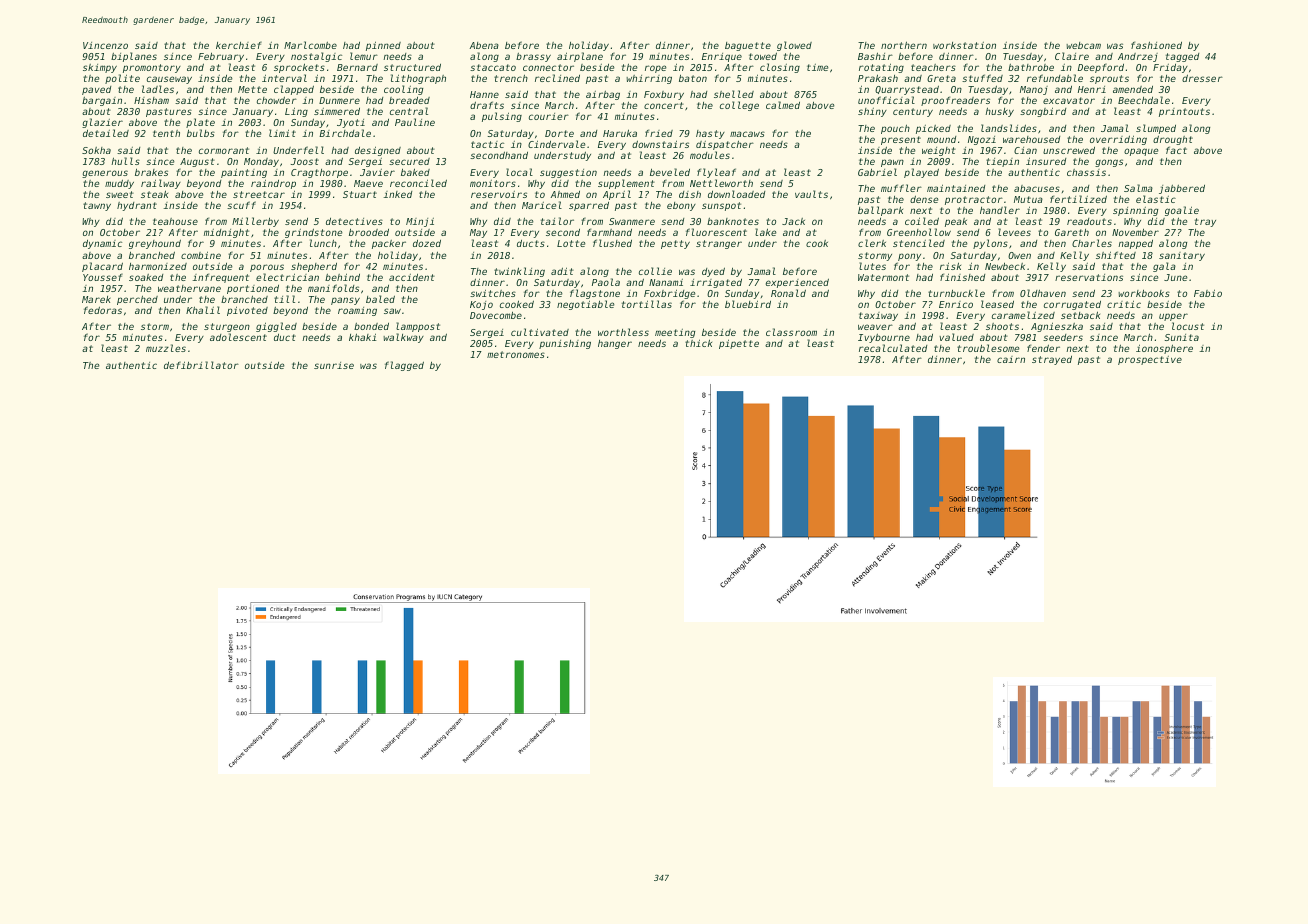  What do you see at coordinates (166, 348) in the screenshot?
I see `muzzles` at bounding box center [166, 348].
